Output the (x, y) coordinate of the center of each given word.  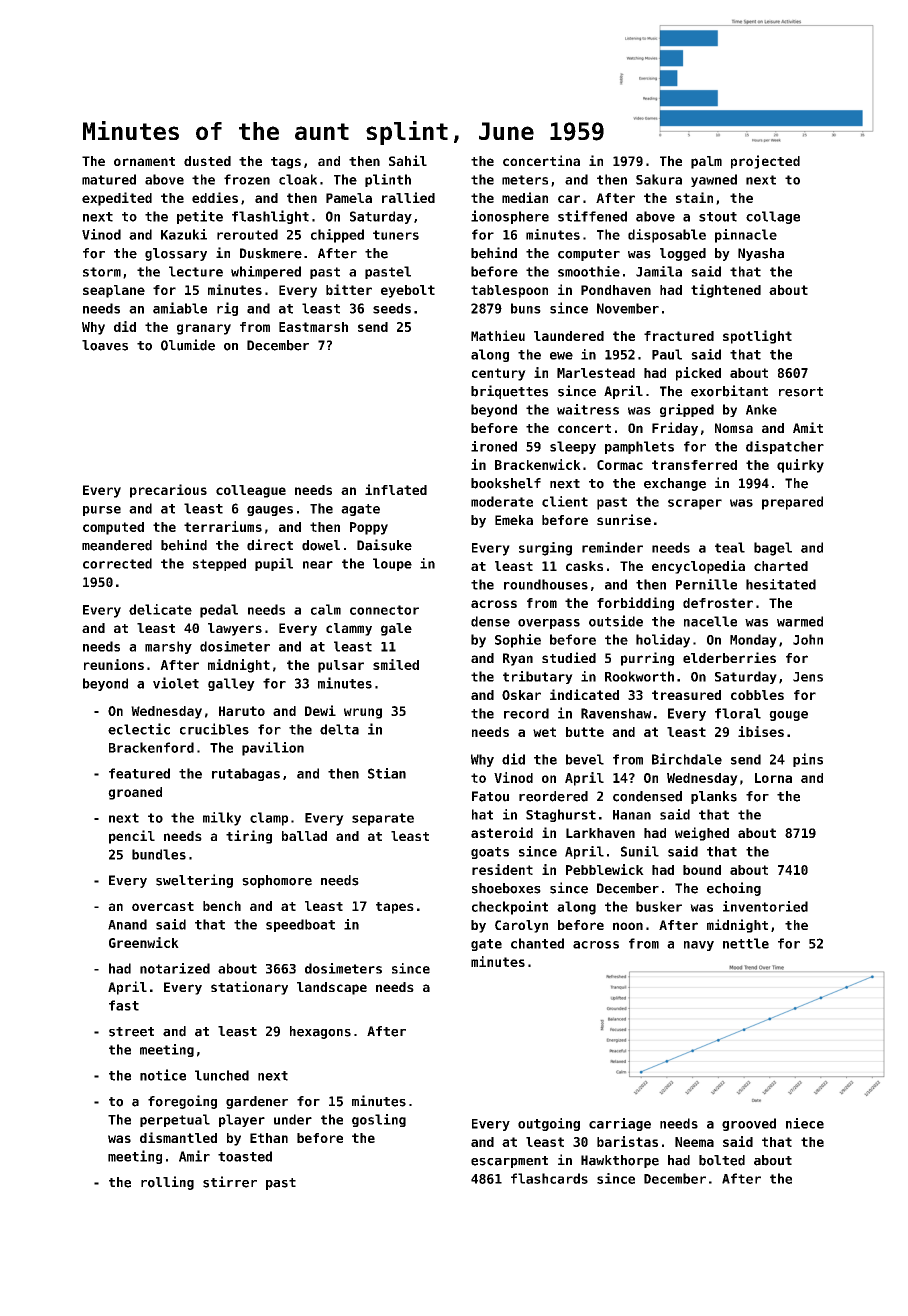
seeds (392, 308)
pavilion (273, 749)
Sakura (659, 179)
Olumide (188, 345)
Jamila (659, 271)
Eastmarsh (313, 327)
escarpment (509, 1162)
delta (339, 729)
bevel (585, 759)
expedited (117, 199)
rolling (167, 1183)
